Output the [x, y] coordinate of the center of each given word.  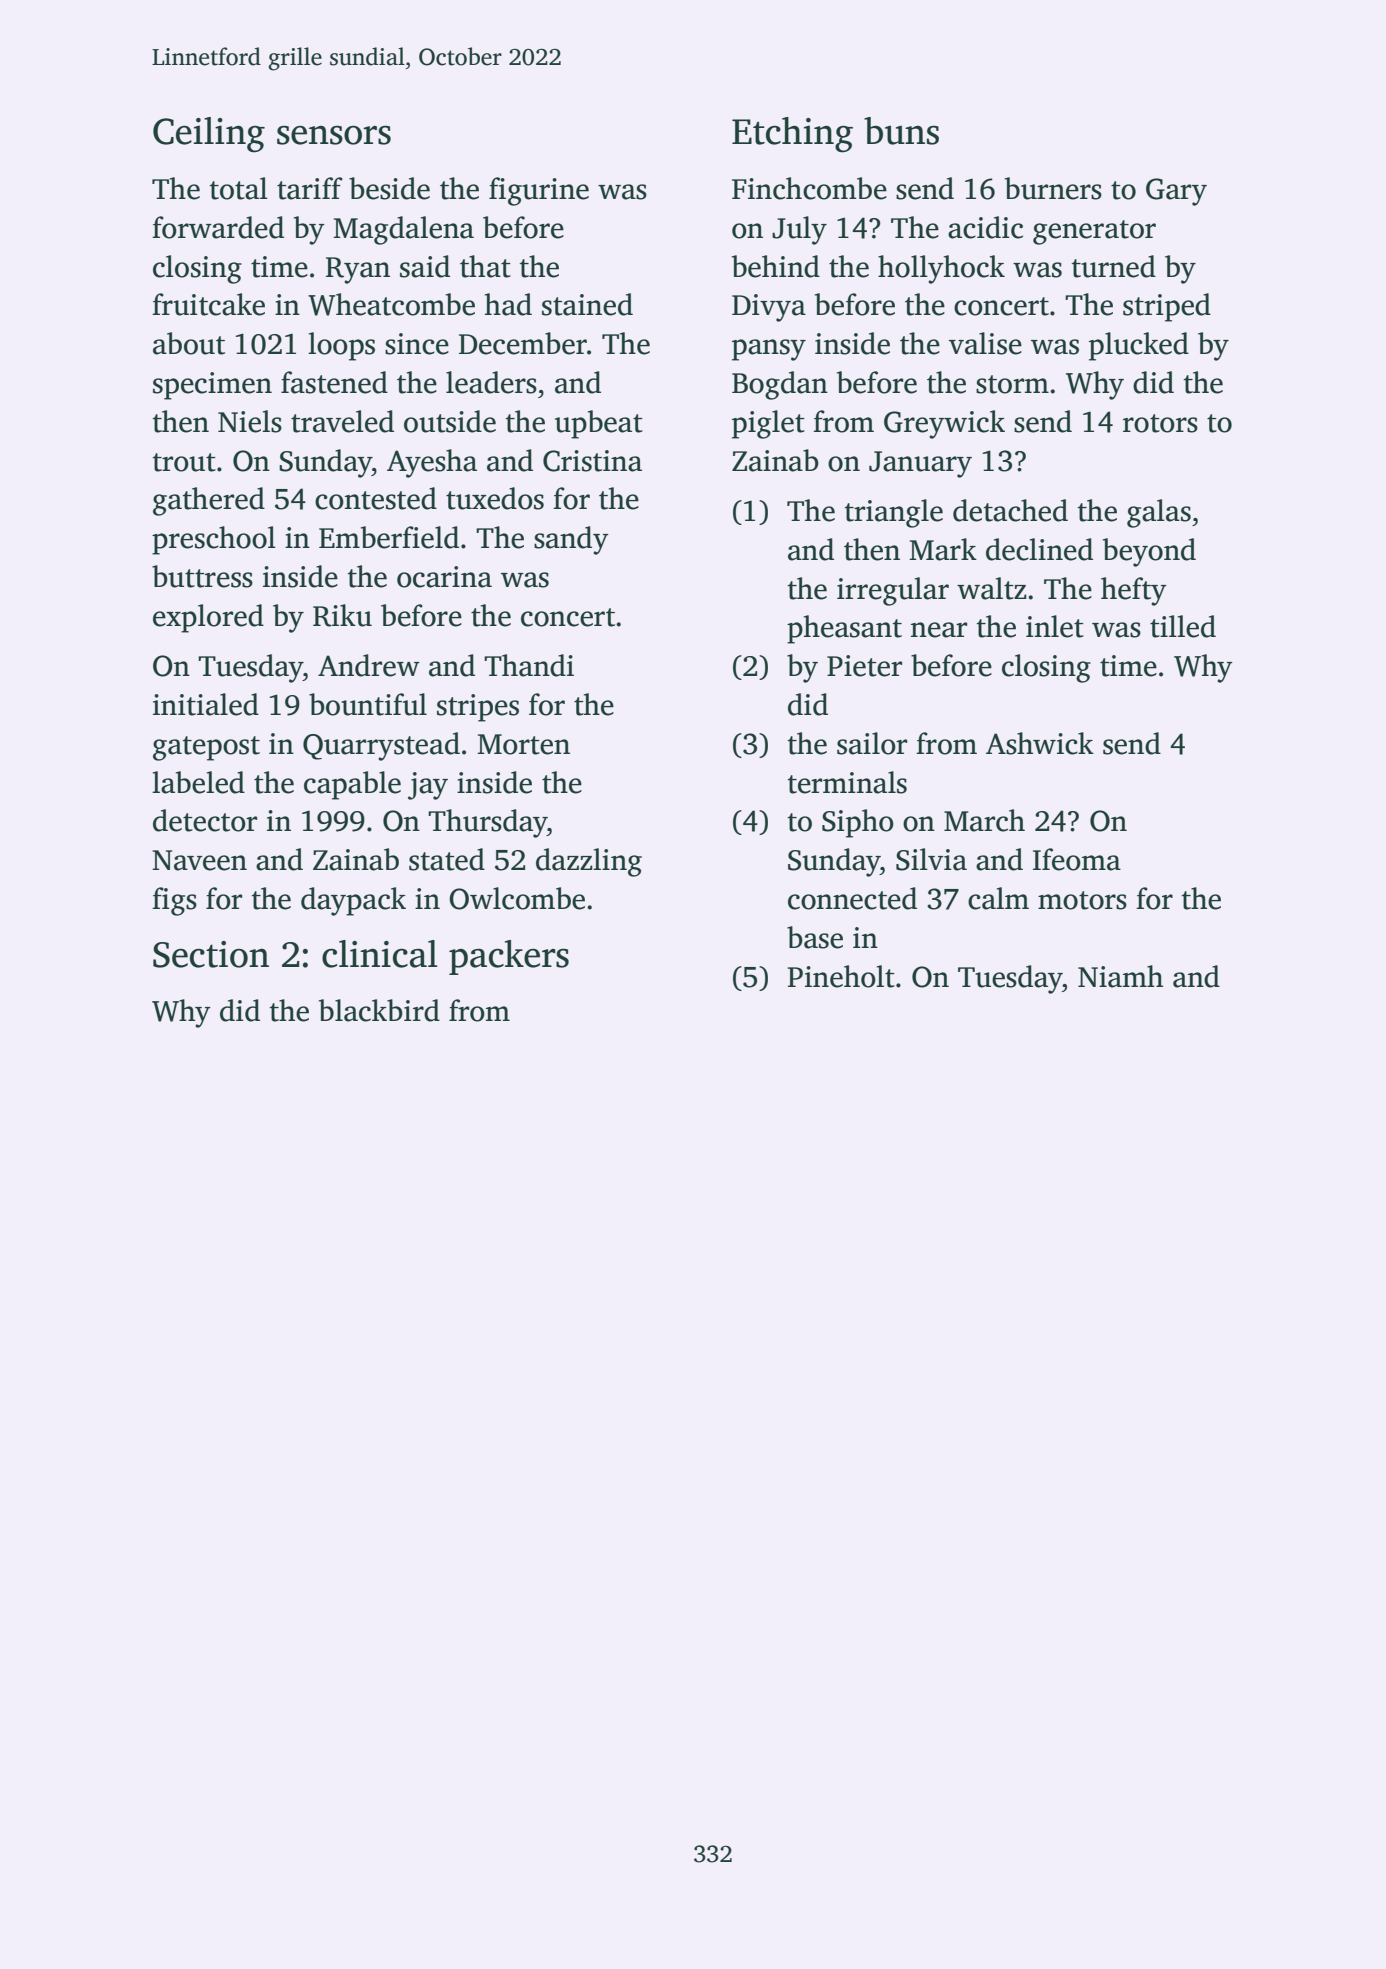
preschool [214, 540]
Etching [792, 135]
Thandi [529, 665]
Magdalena [403, 230]
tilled [1183, 626]
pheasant [844, 629]
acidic [985, 227]
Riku [342, 615]
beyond [1149, 552]
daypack [353, 901]
